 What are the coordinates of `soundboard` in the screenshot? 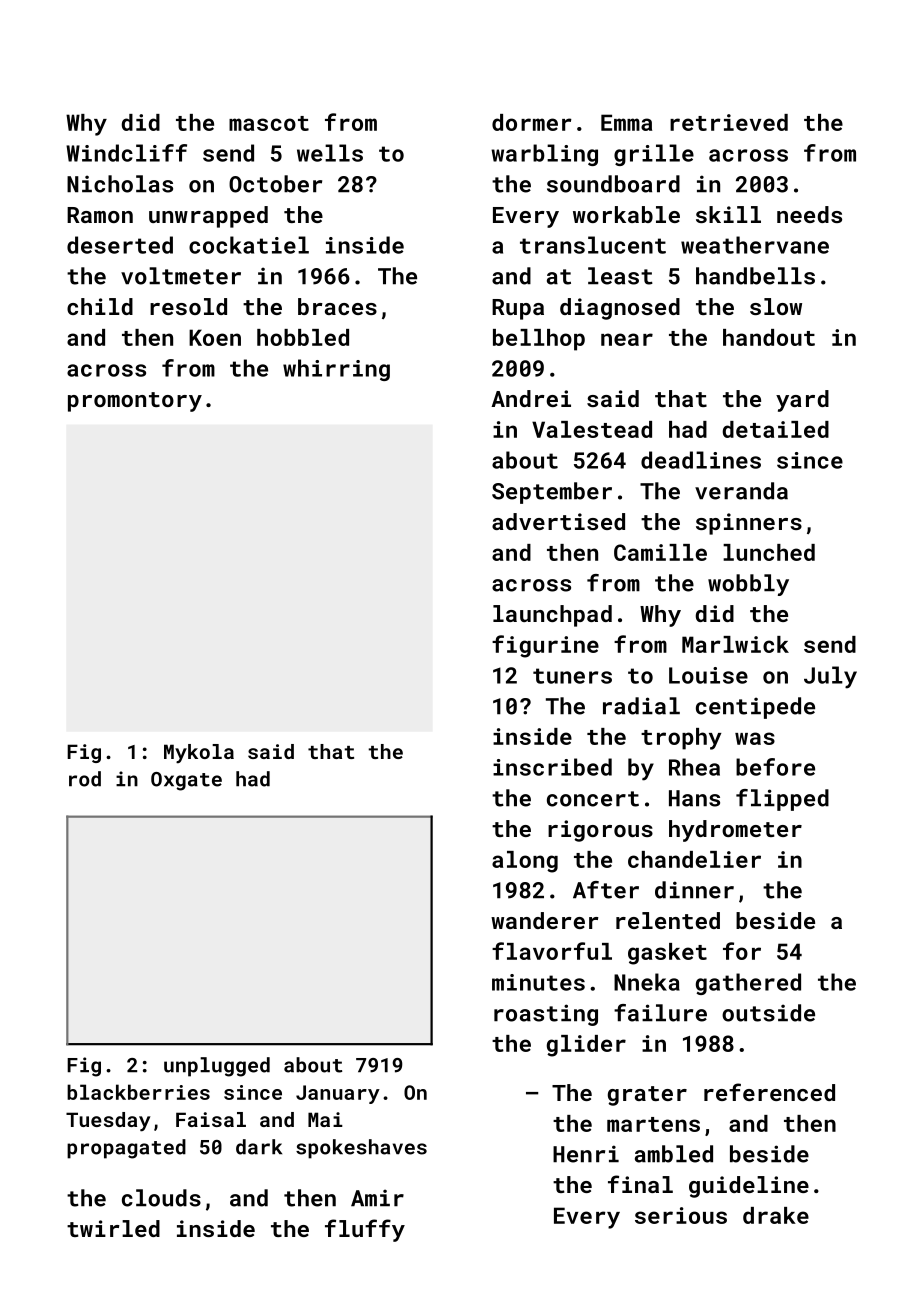 It's located at (613, 184).
